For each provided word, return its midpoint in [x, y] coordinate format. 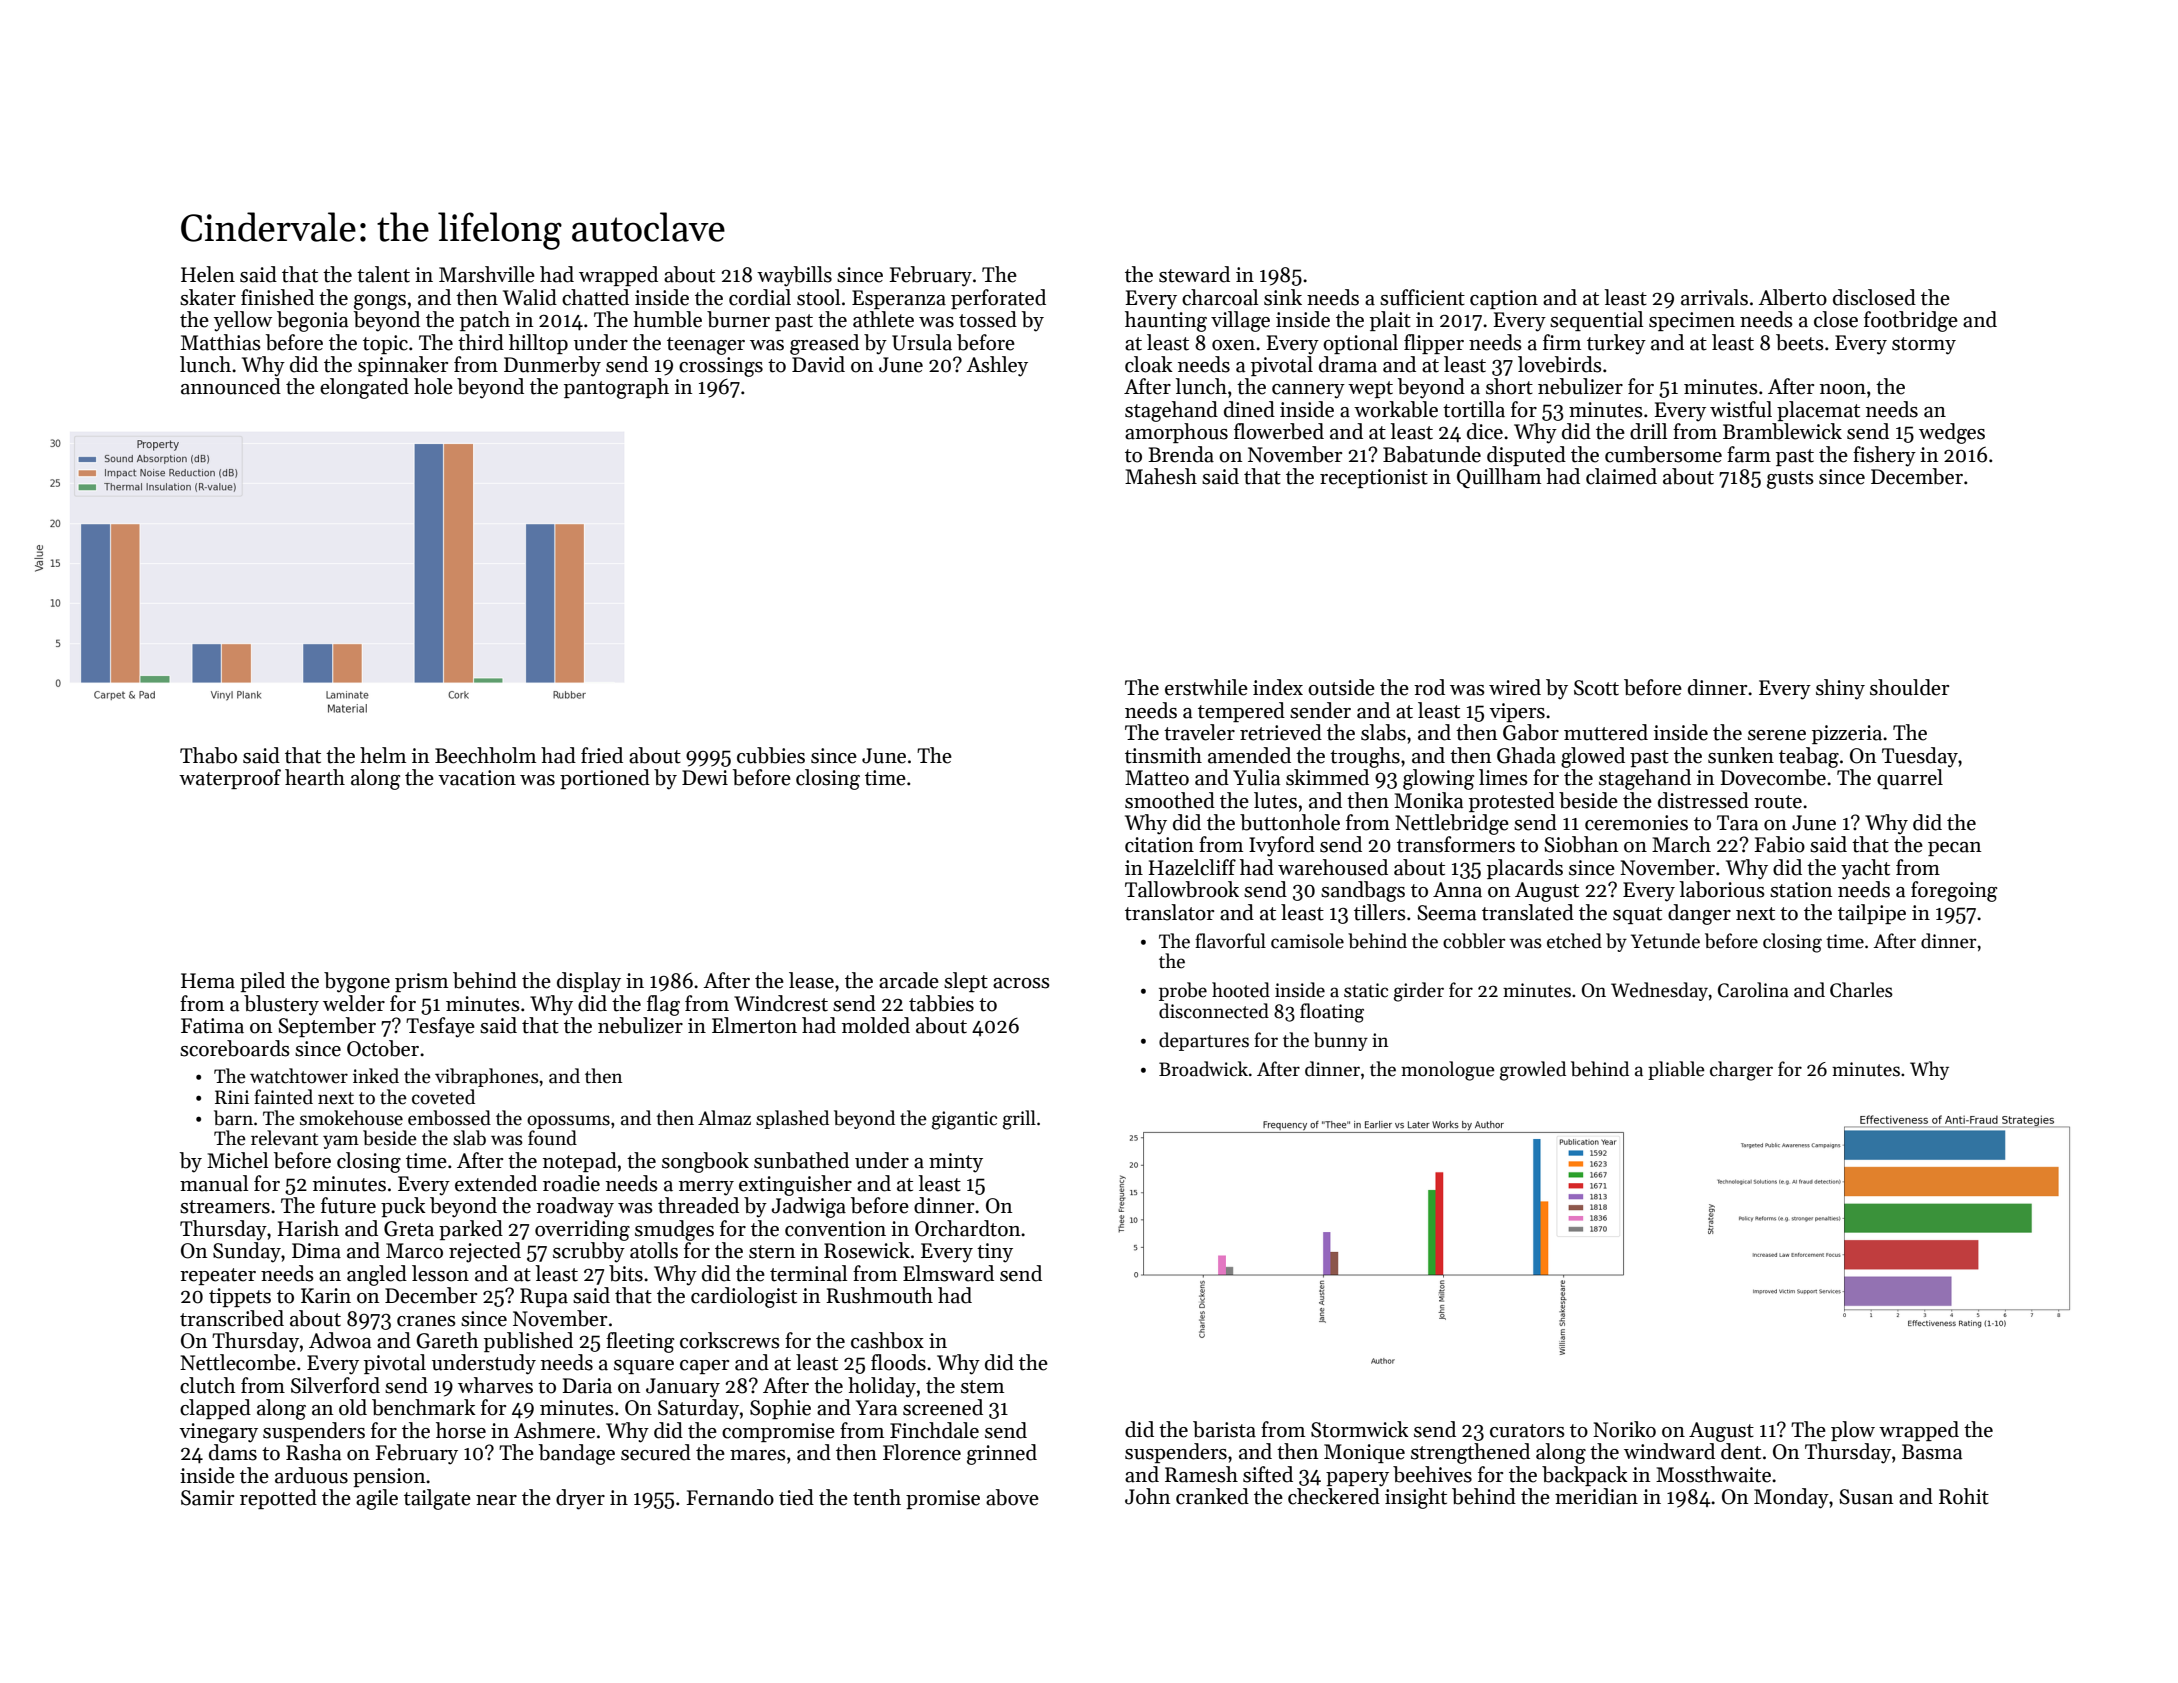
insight [1416, 1498]
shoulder [1909, 687]
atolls [654, 1250]
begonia [313, 321]
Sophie [780, 1409]
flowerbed [1279, 431]
